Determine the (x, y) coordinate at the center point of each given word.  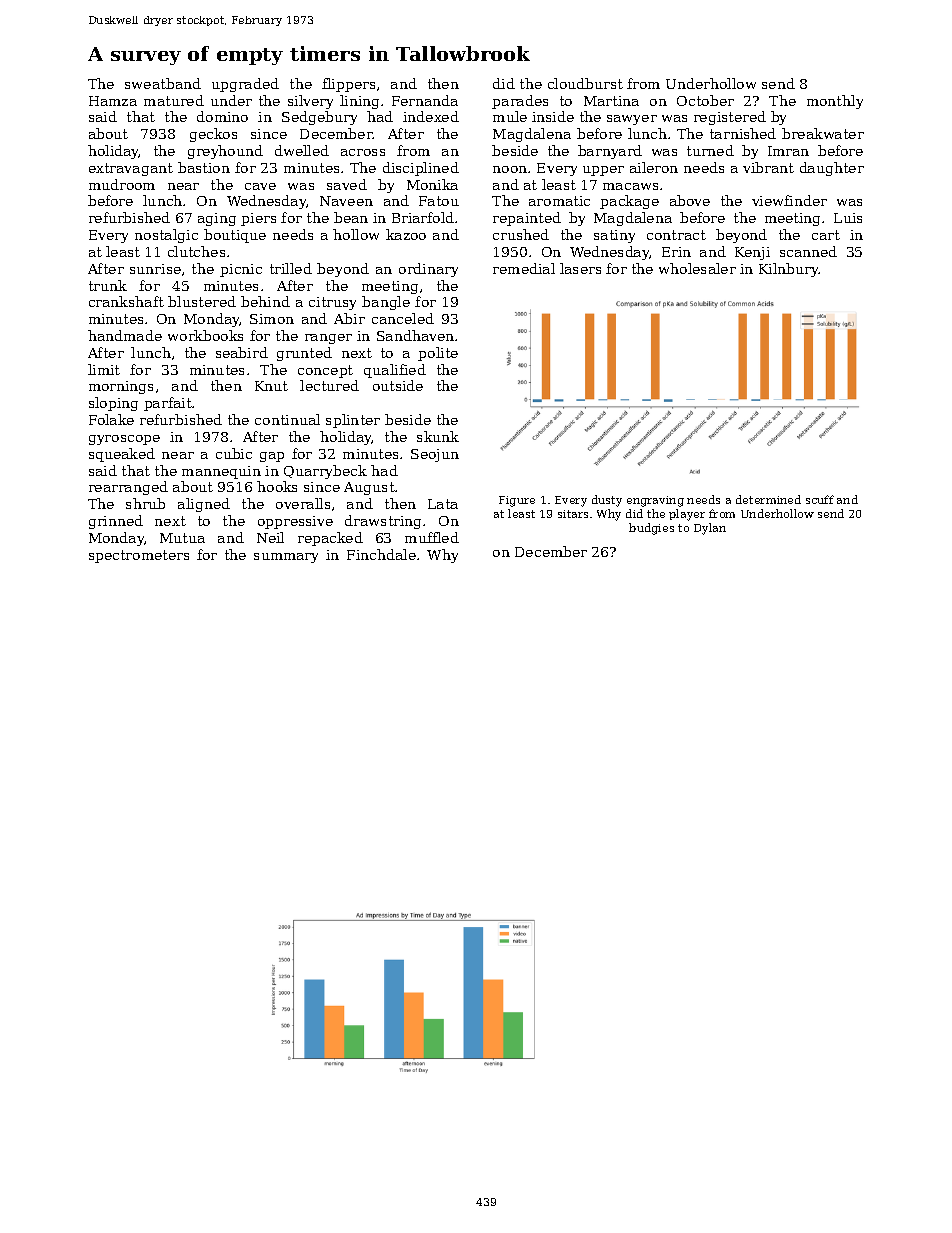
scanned (808, 251)
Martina (611, 101)
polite (438, 354)
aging (217, 219)
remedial (524, 268)
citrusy (332, 303)
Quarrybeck (325, 472)
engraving (655, 501)
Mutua (182, 538)
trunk (108, 285)
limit (104, 369)
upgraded (245, 85)
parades (520, 102)
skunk (438, 436)
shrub (145, 503)
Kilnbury (789, 270)
